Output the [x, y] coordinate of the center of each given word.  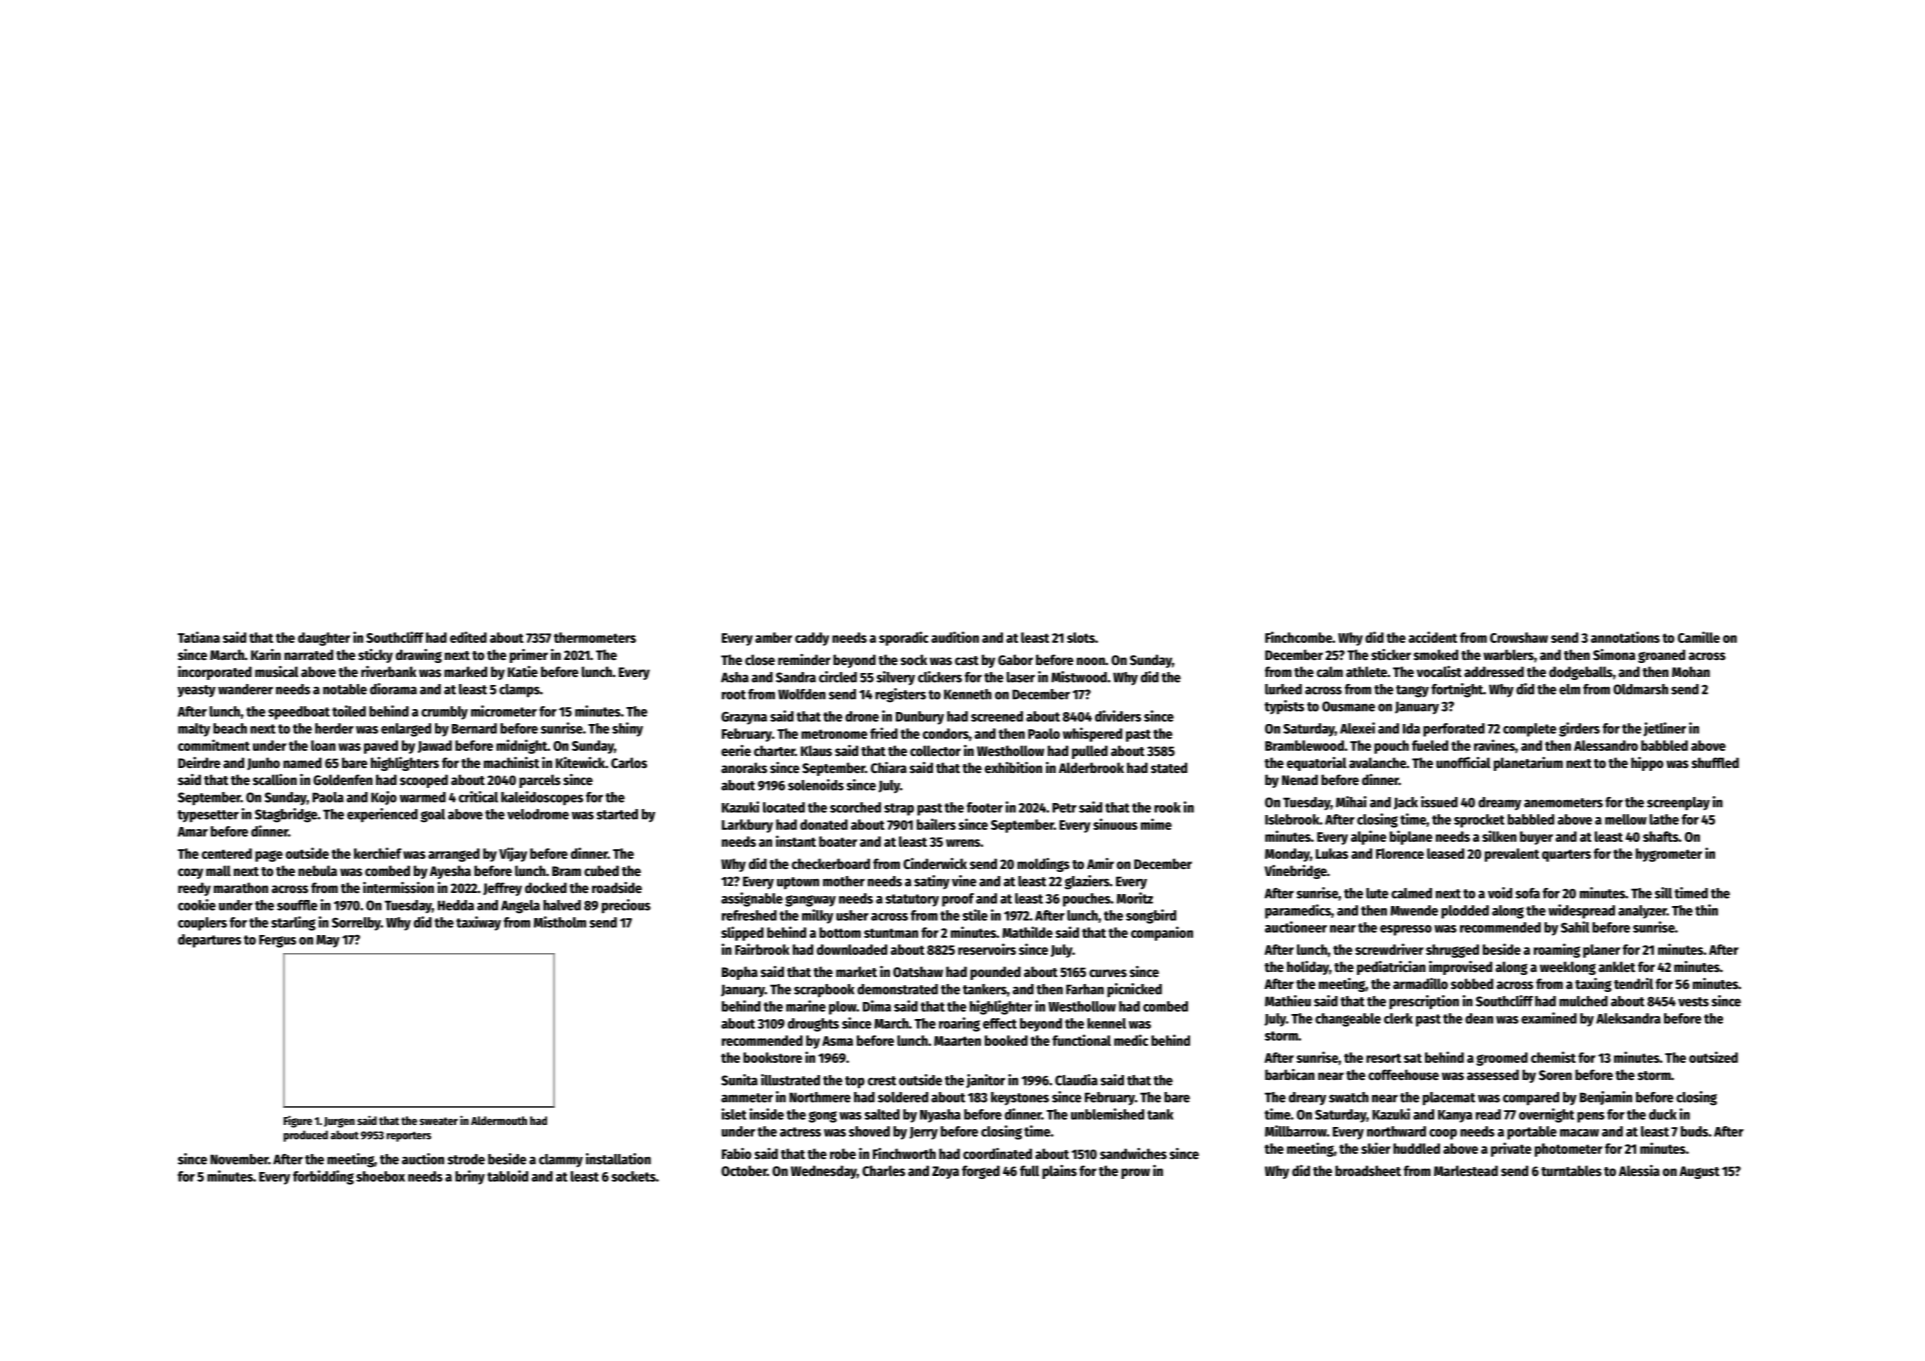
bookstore [772, 1057]
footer [985, 807]
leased [1445, 853]
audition [955, 637]
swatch [1349, 1097]
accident [1433, 637]
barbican [1290, 1074]
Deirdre [199, 762]
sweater [439, 1121]
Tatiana [199, 637]
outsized [1713, 1057]
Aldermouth [499, 1120]
